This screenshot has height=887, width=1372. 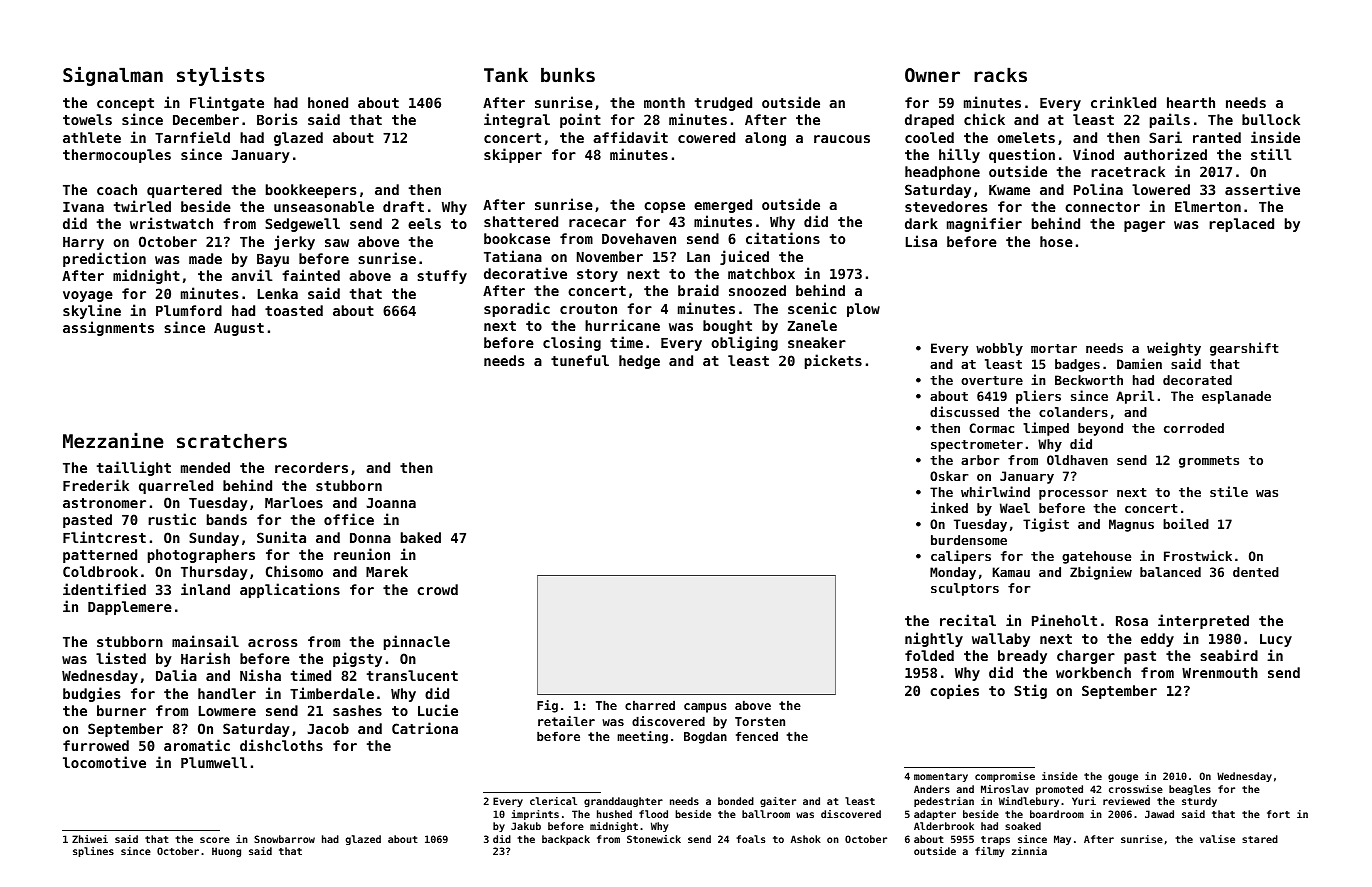 What do you see at coordinates (221, 76) in the screenshot?
I see `stylists` at bounding box center [221, 76].
